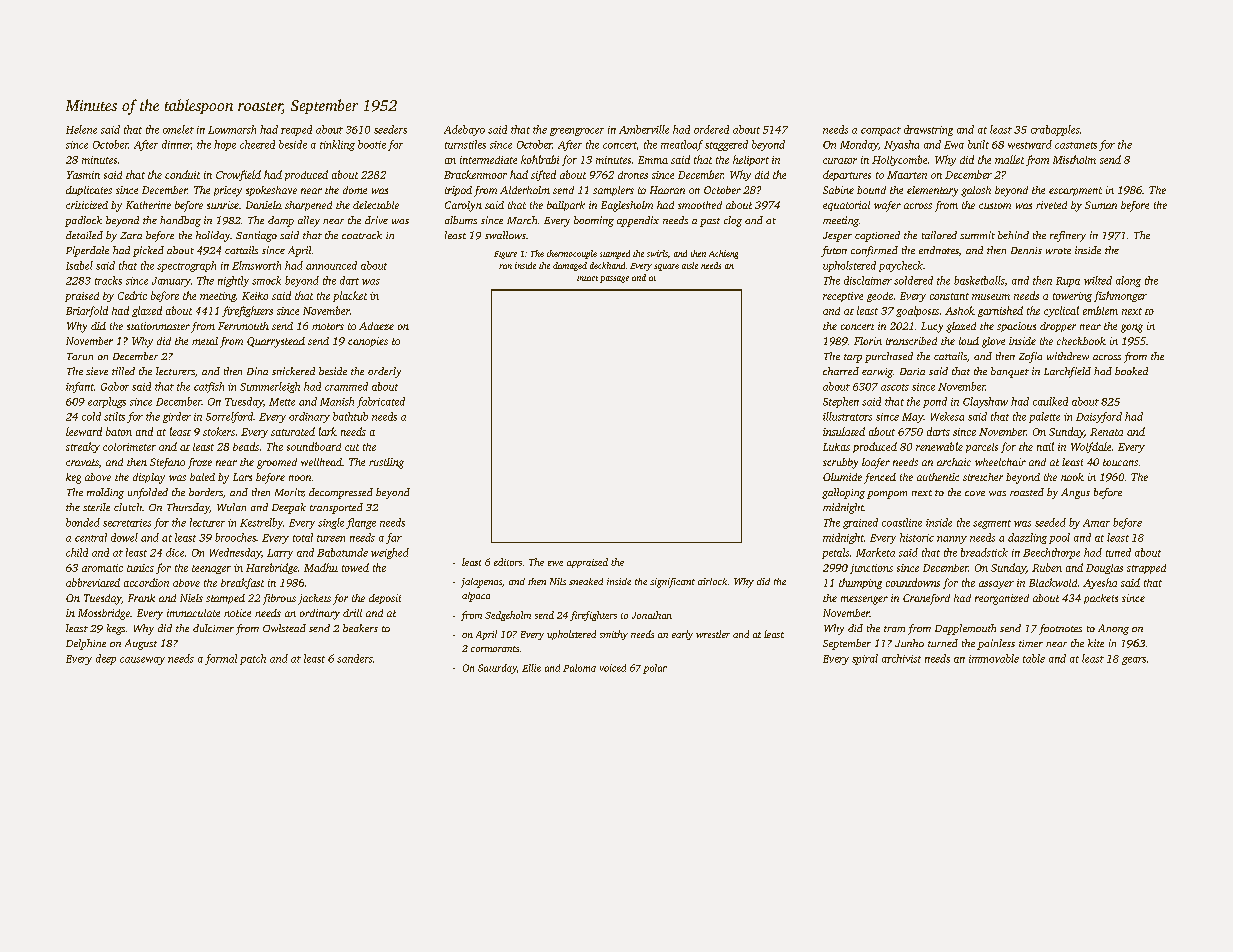  What do you see at coordinates (300, 478) in the screenshot?
I see `noon` at bounding box center [300, 478].
